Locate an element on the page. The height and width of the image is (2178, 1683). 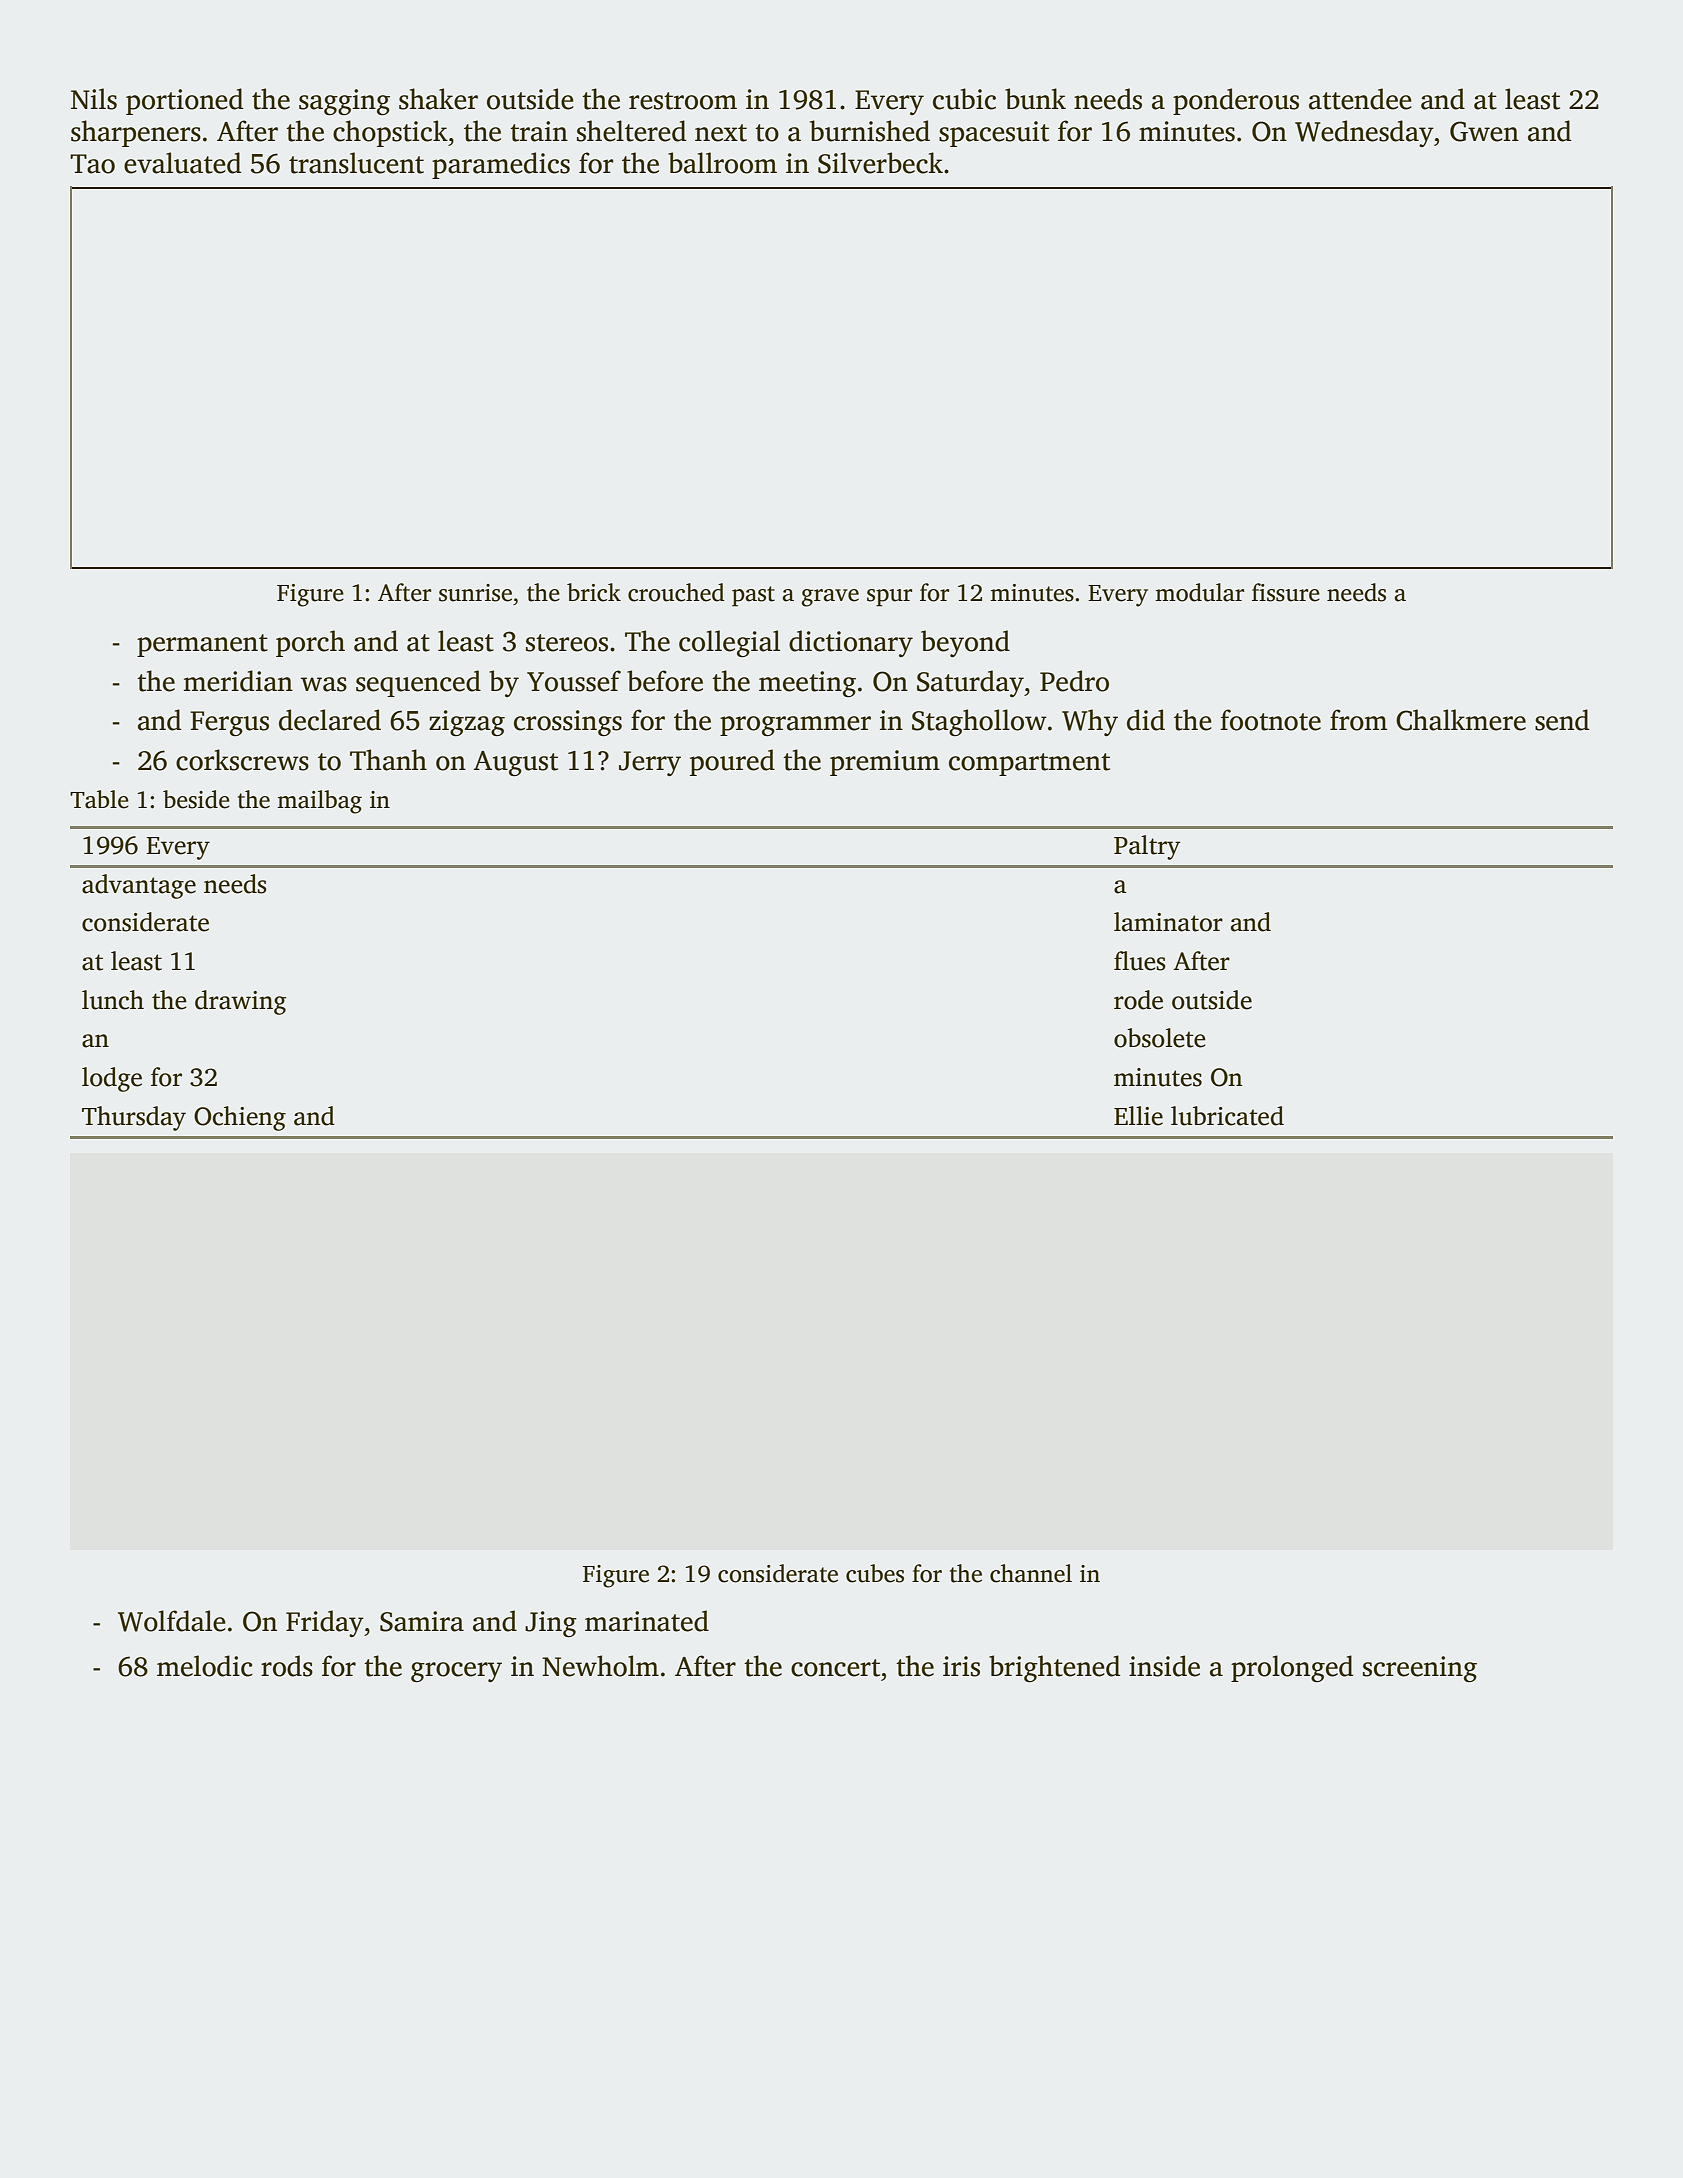
prolonged is located at coordinates (1292, 1668).
